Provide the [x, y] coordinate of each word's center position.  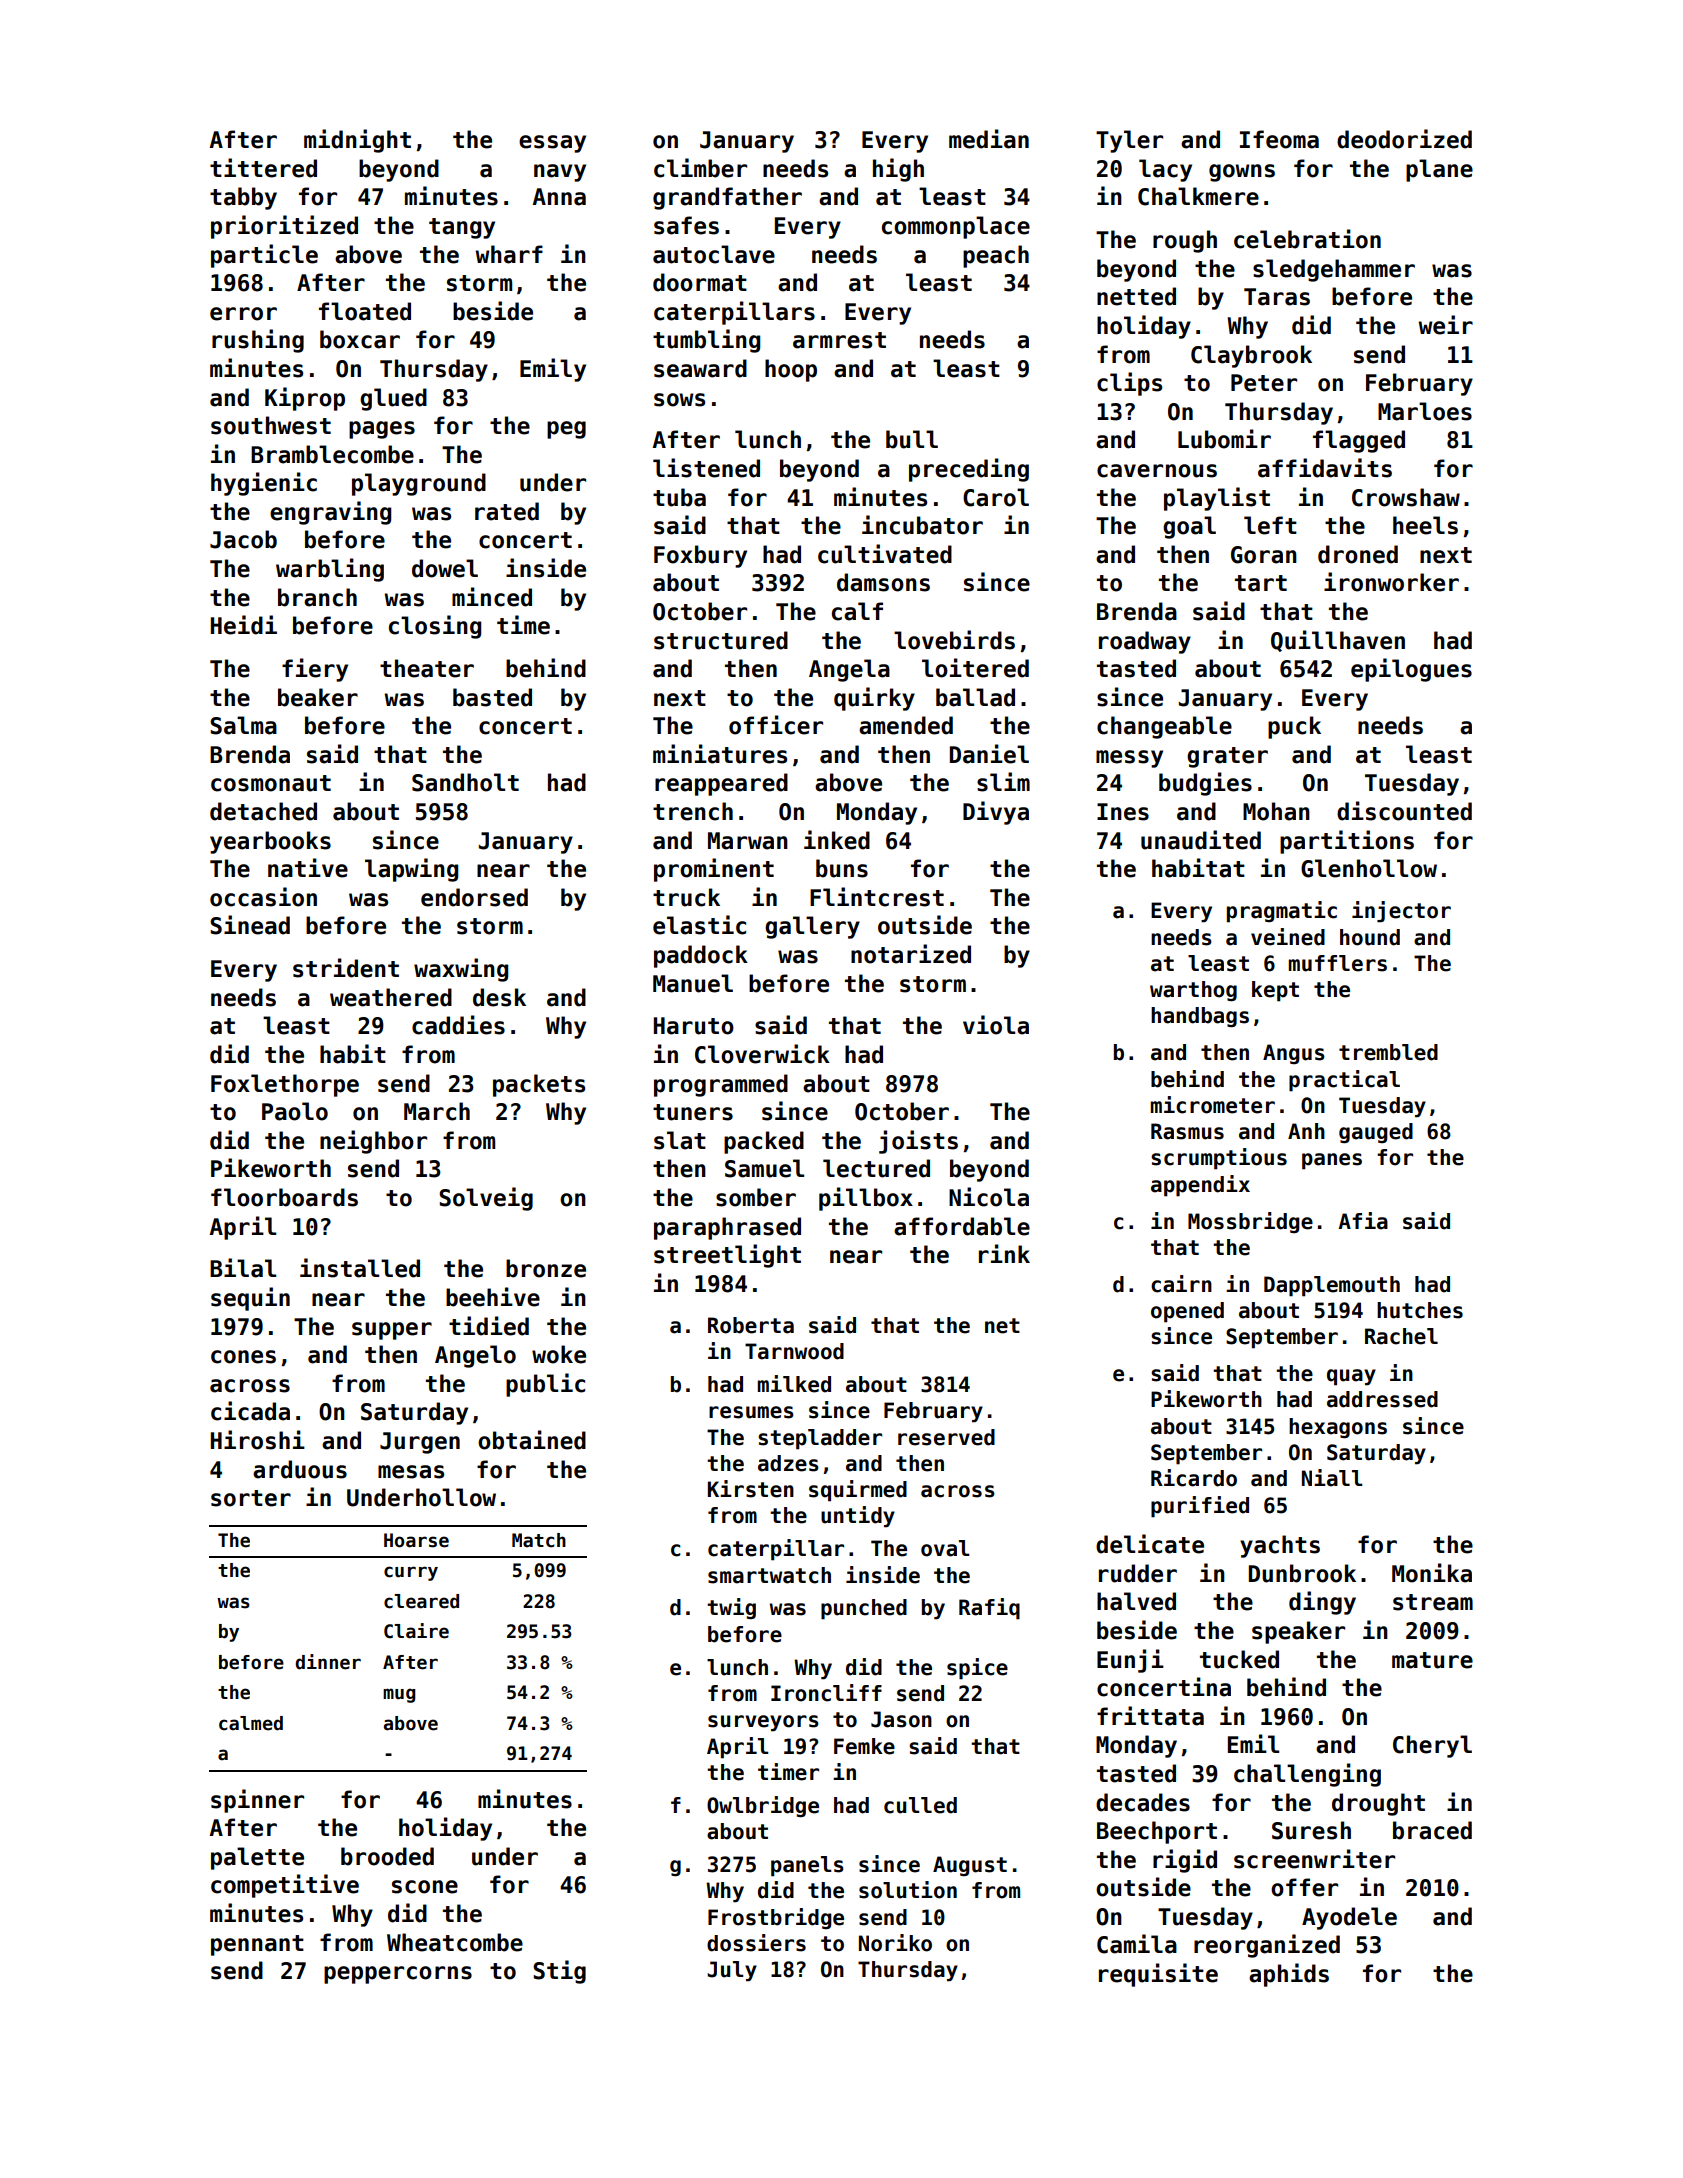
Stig [559, 1972]
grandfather [727, 198]
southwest [271, 425]
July [732, 1971]
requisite [1158, 1975]
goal [1189, 527]
